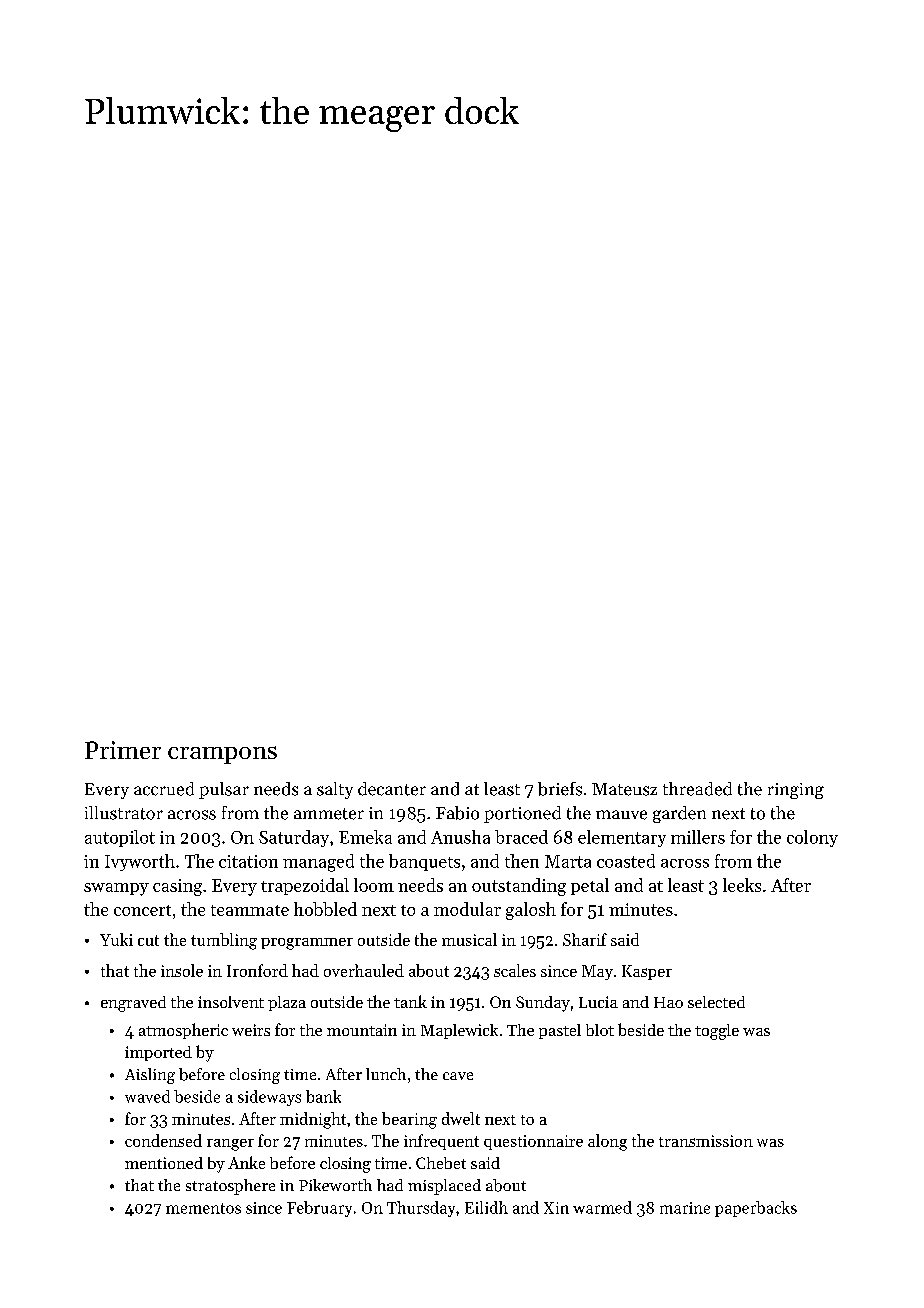 This page has height=1308, width=924. What do you see at coordinates (163, 1140) in the page?
I see `condensed` at bounding box center [163, 1140].
